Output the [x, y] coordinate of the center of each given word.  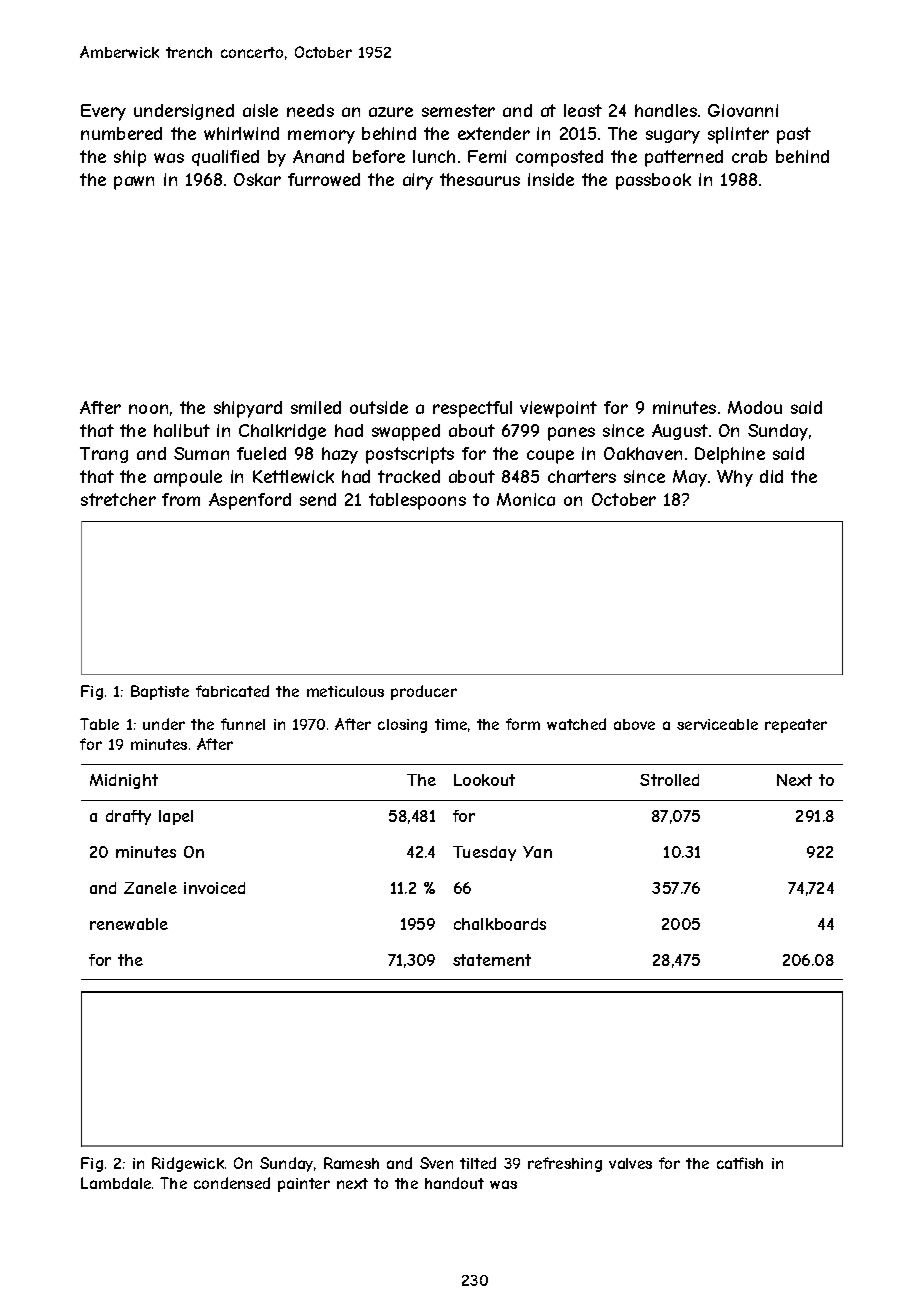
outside [379, 407]
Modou [755, 407]
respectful [472, 409]
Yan [537, 852]
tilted [478, 1163]
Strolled [669, 780]
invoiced [214, 888]
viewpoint [558, 409]
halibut [182, 430]
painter [304, 1185]
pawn [134, 183]
